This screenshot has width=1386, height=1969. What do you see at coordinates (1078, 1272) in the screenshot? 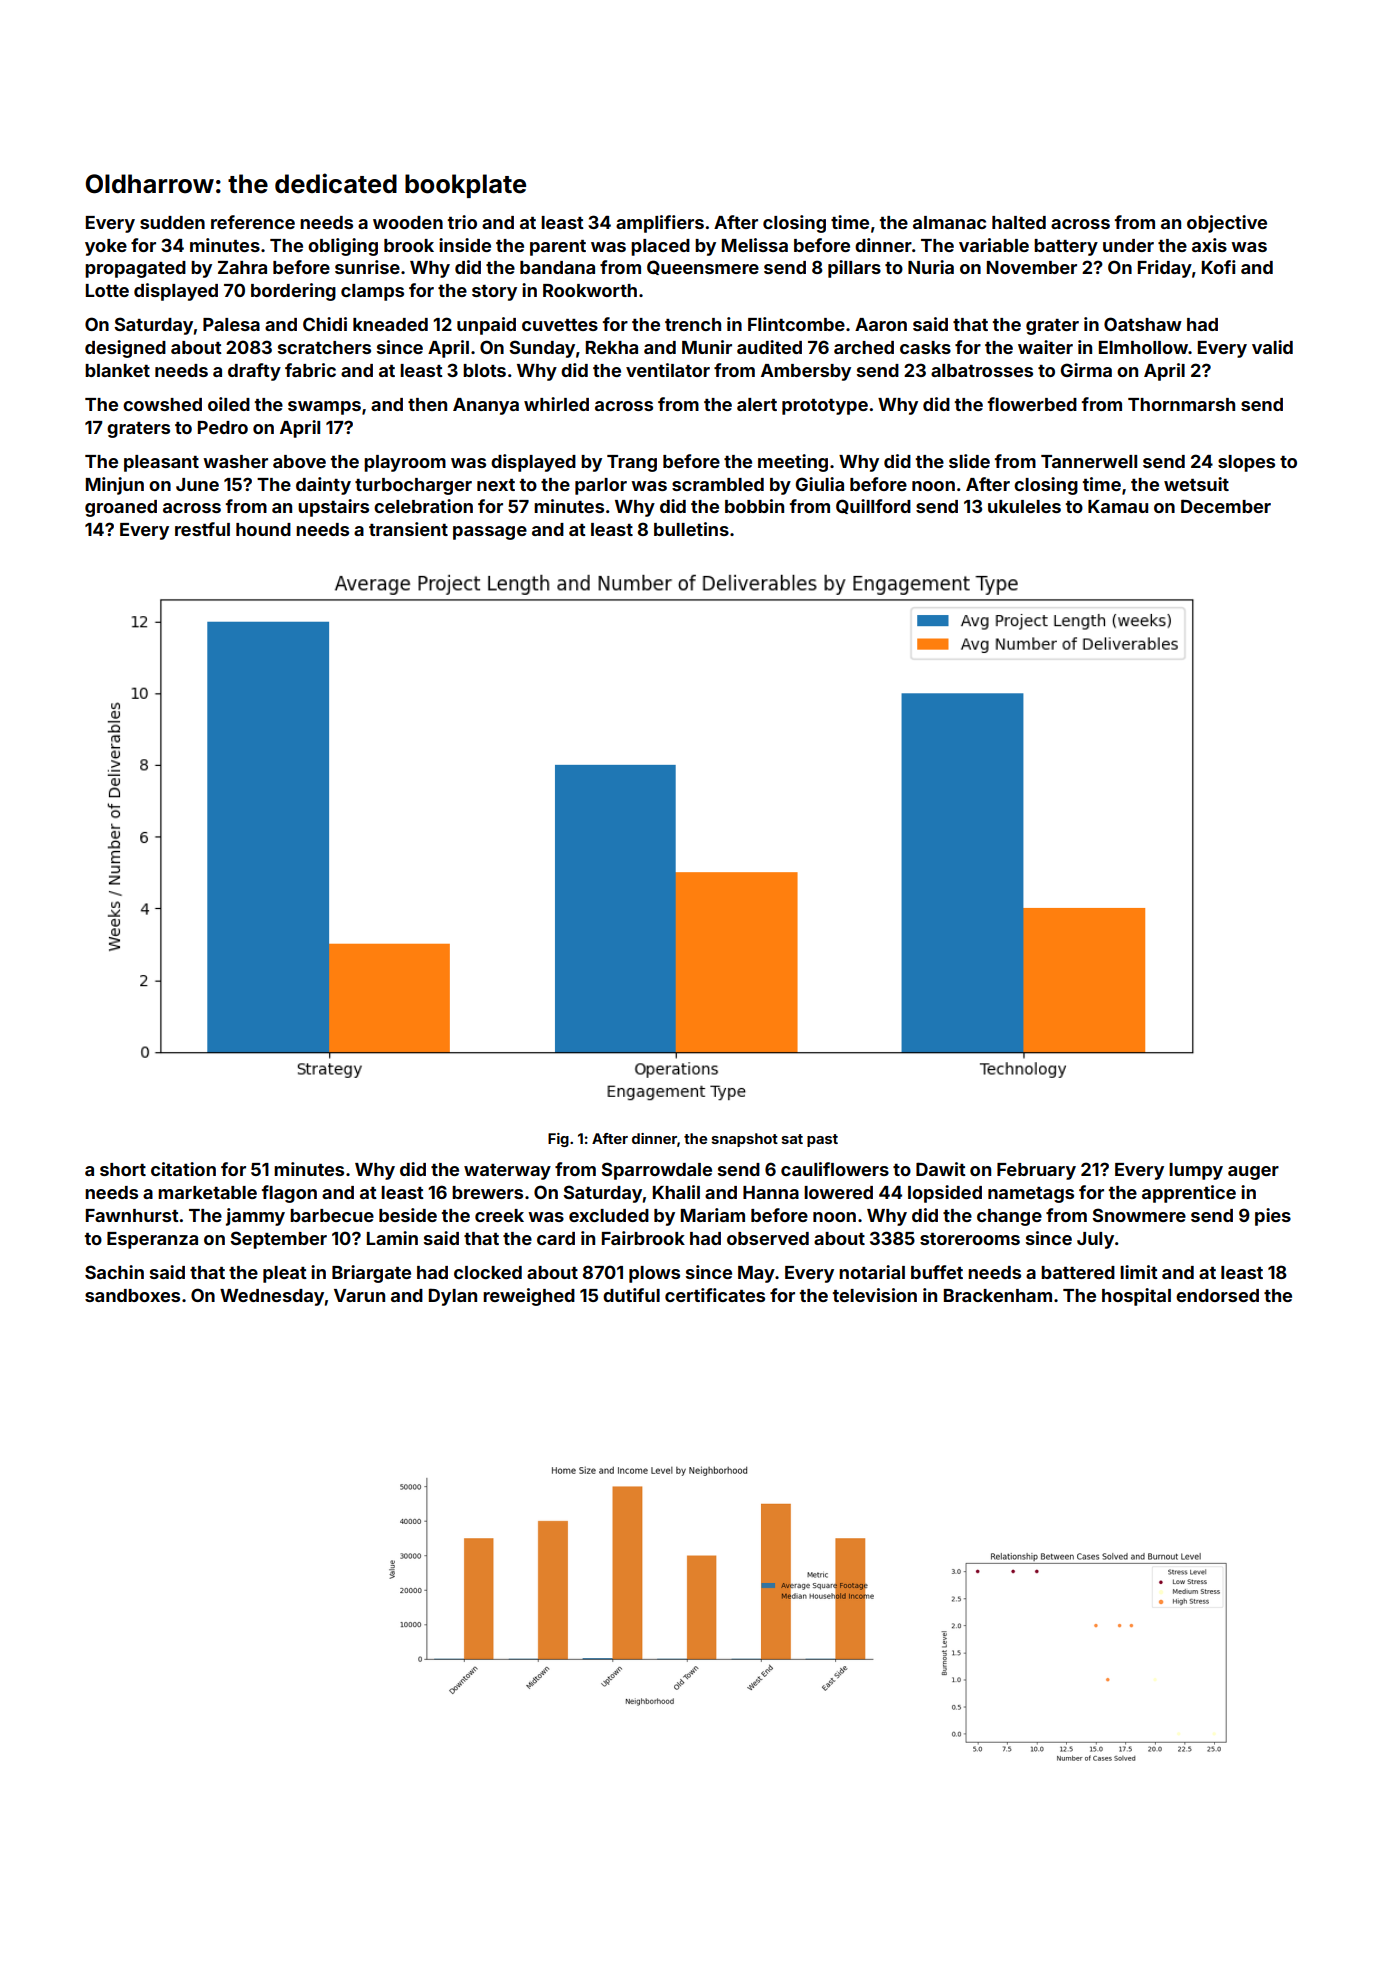
I see `battered` at bounding box center [1078, 1272].
